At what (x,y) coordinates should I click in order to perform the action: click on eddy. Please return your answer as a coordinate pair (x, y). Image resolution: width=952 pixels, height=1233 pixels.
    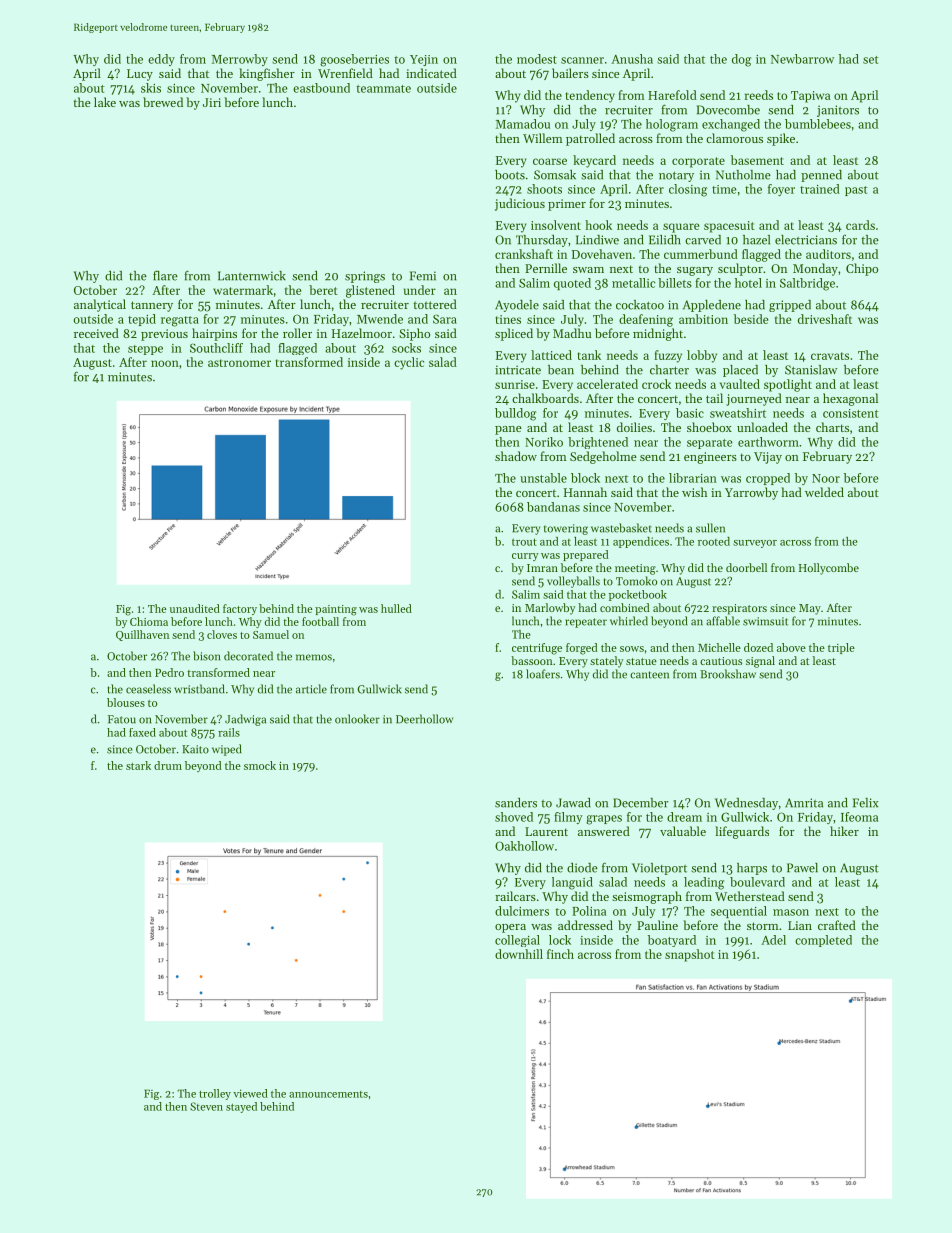
    Looking at the image, I should click on (161, 60).
